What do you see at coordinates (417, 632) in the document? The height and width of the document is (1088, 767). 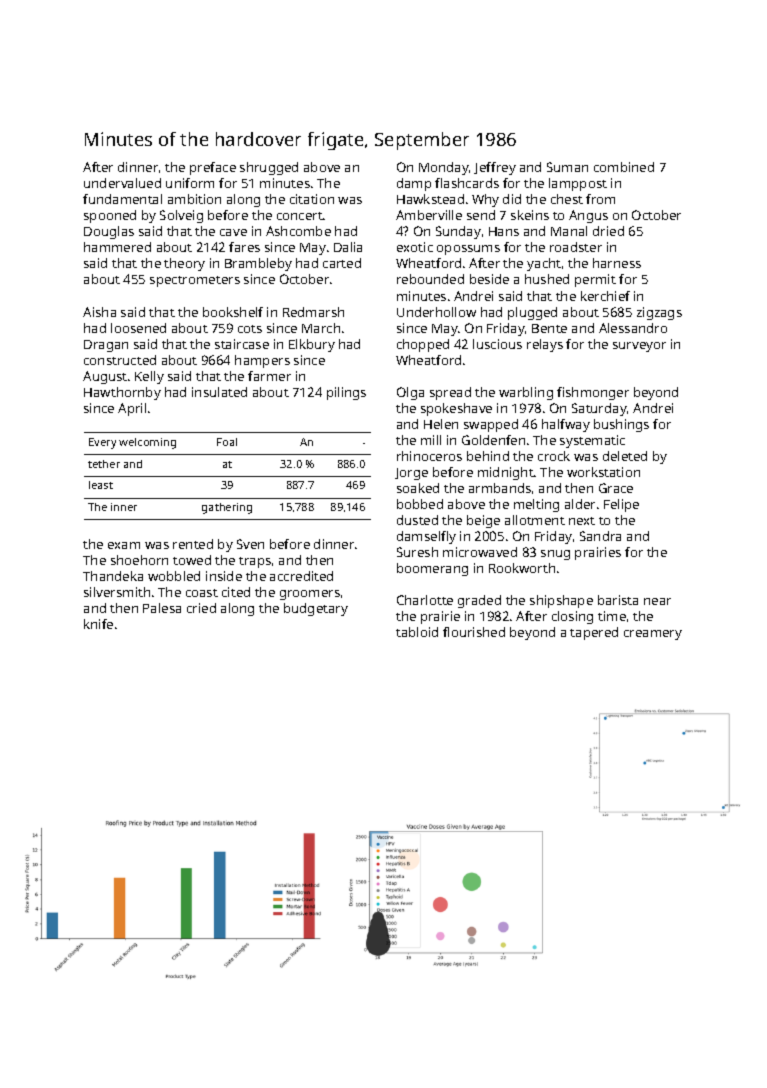 I see `tabloid` at bounding box center [417, 632].
